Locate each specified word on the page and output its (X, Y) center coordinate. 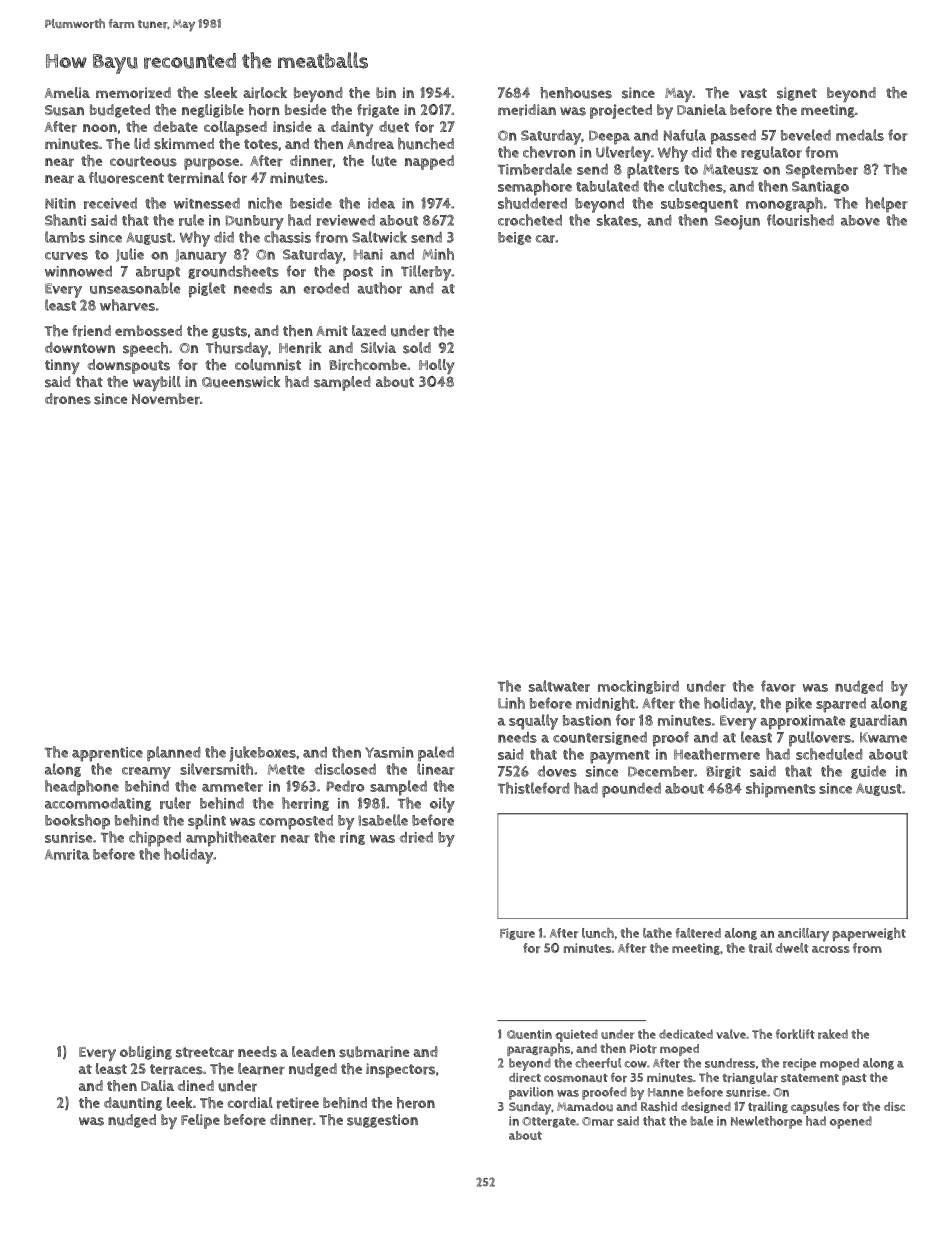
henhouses (576, 93)
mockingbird (638, 687)
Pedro (345, 786)
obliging (146, 1053)
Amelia (67, 92)
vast (753, 93)
